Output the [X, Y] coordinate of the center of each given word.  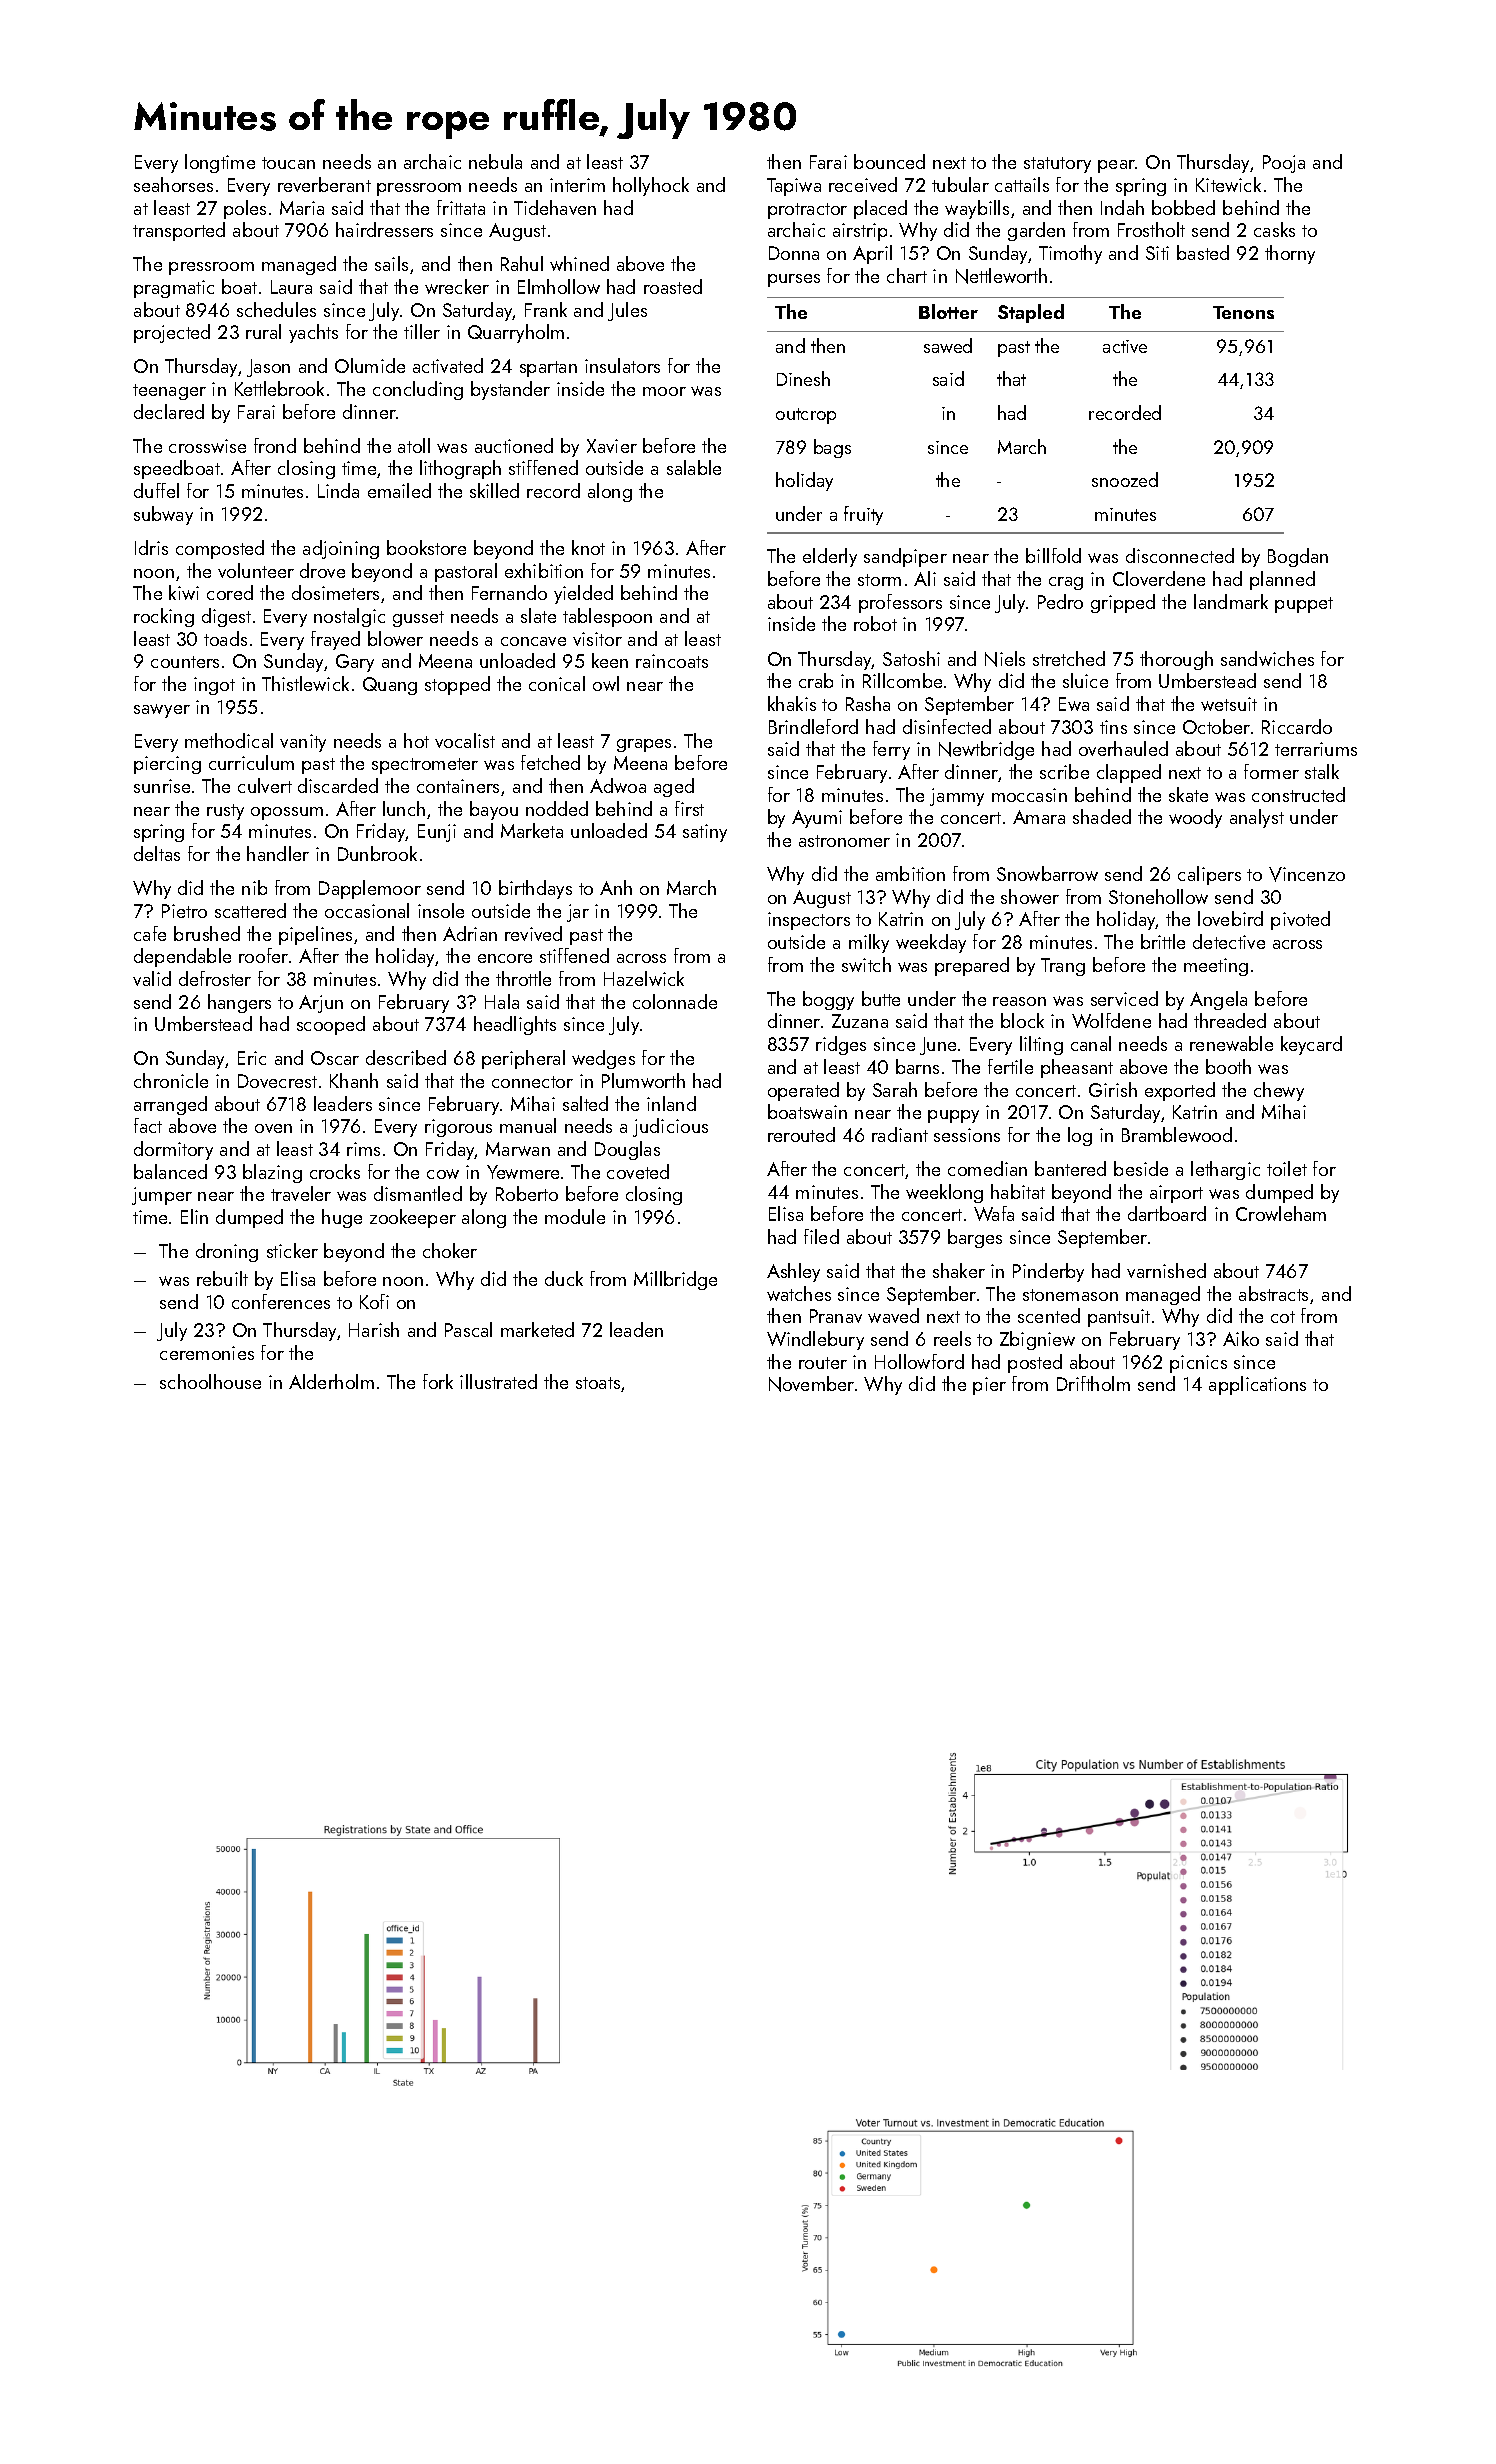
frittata [461, 207]
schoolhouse [210, 1381]
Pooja [1284, 164]
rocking [164, 617]
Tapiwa [794, 187]
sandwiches [1267, 658]
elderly [830, 557]
